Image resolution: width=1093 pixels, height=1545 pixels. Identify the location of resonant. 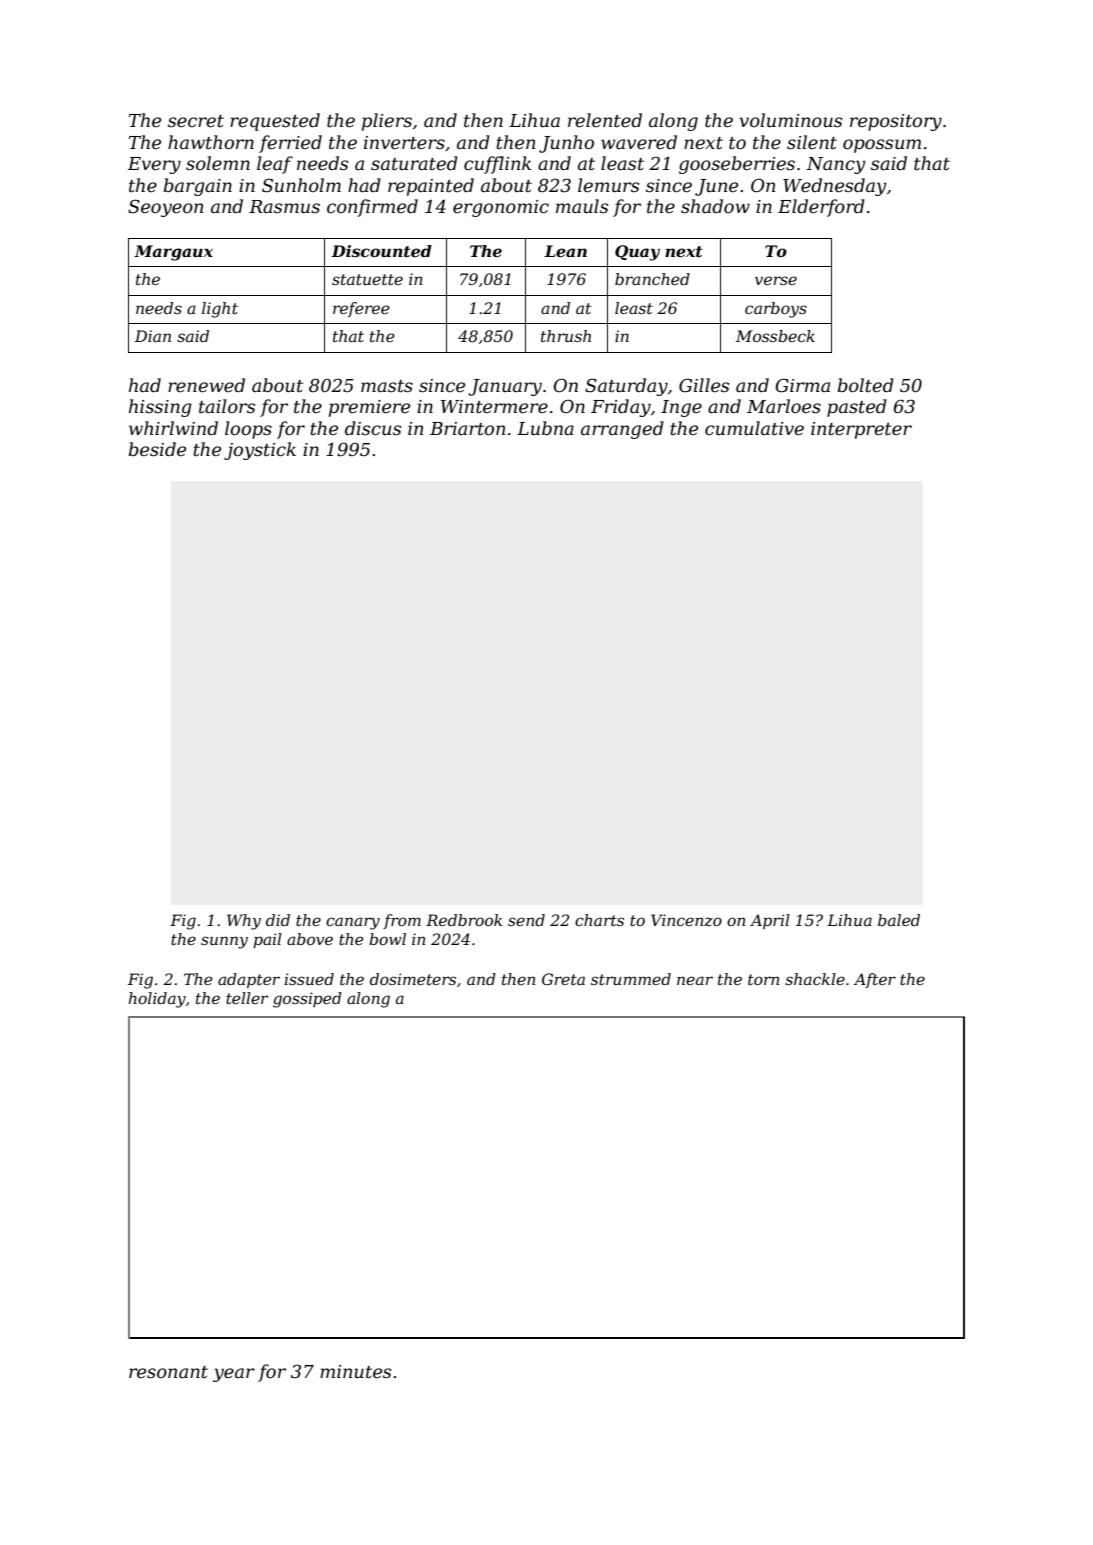
(168, 1372).
